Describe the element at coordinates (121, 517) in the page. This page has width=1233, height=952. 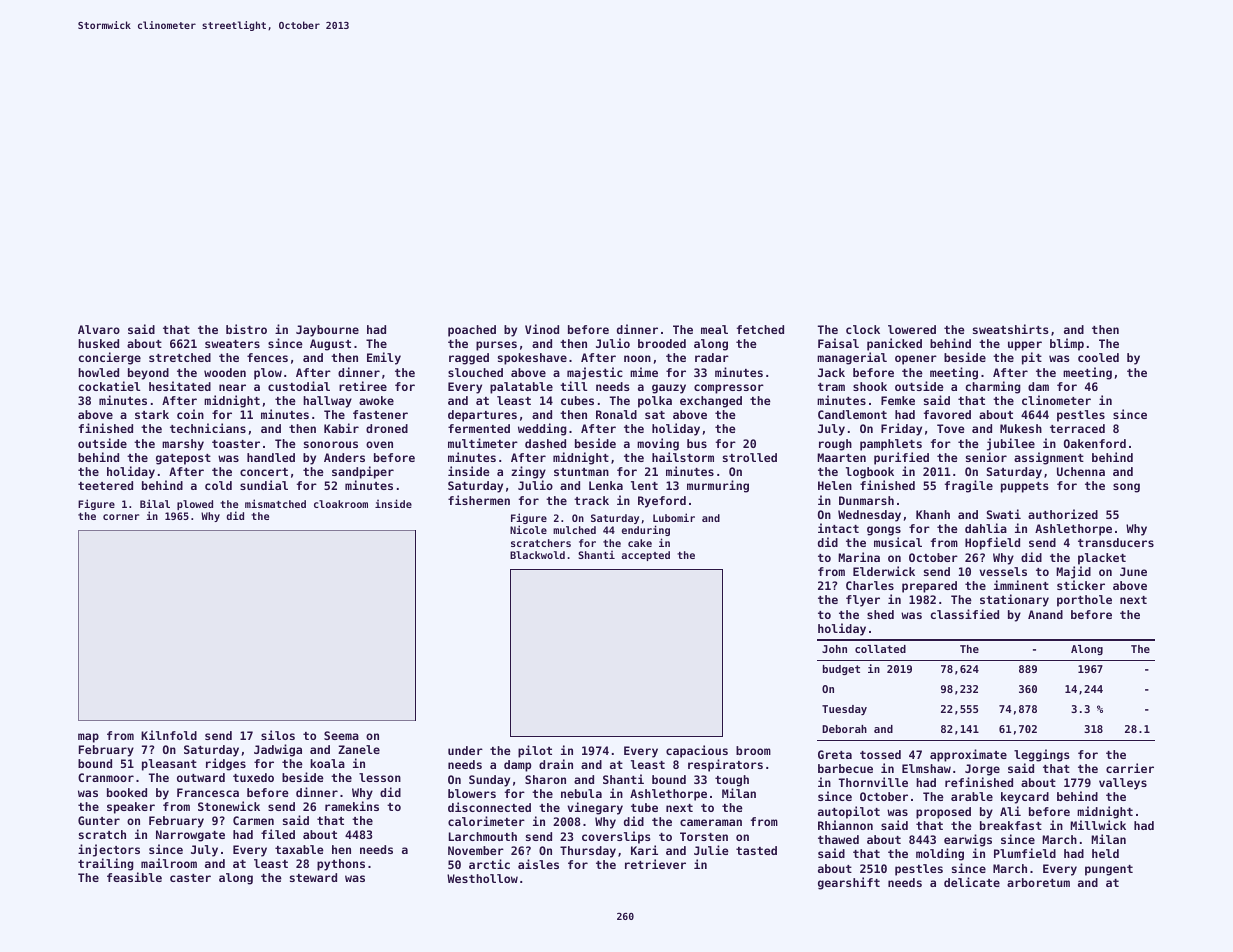
I see `corner` at that location.
